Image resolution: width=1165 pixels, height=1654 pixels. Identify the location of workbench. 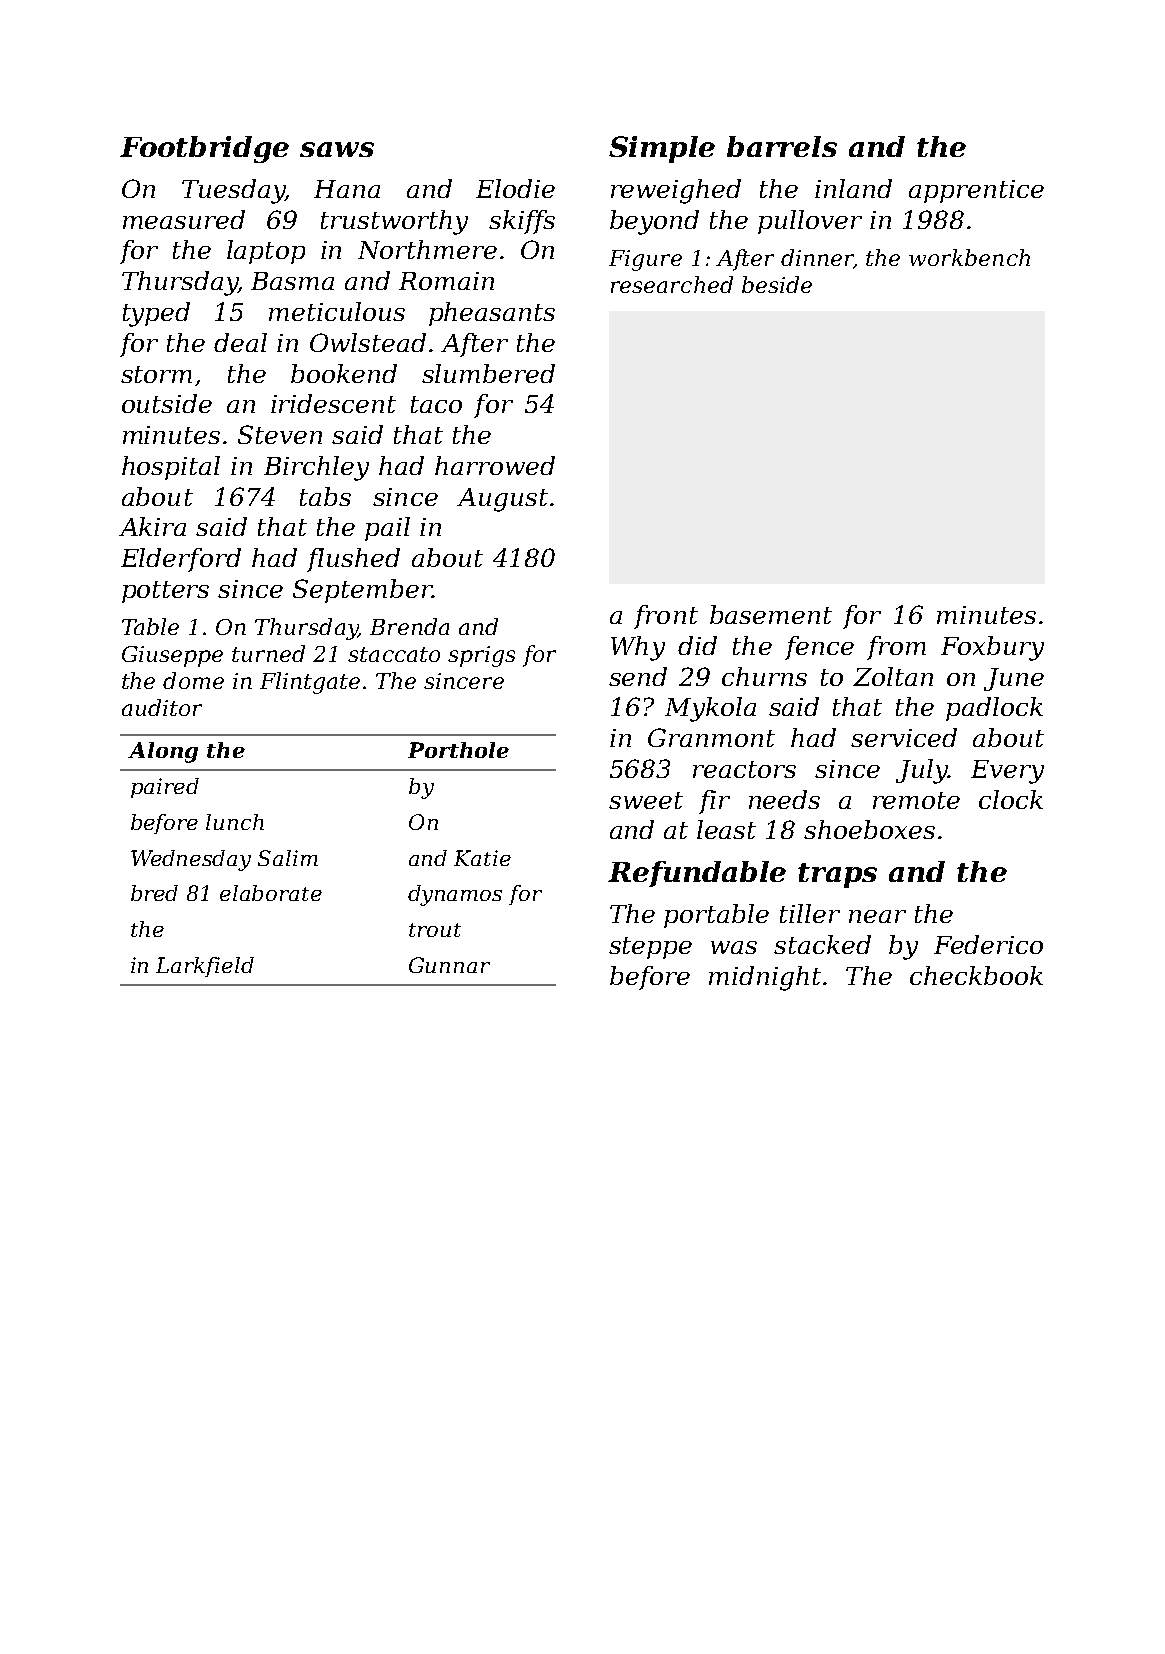
(969, 257).
